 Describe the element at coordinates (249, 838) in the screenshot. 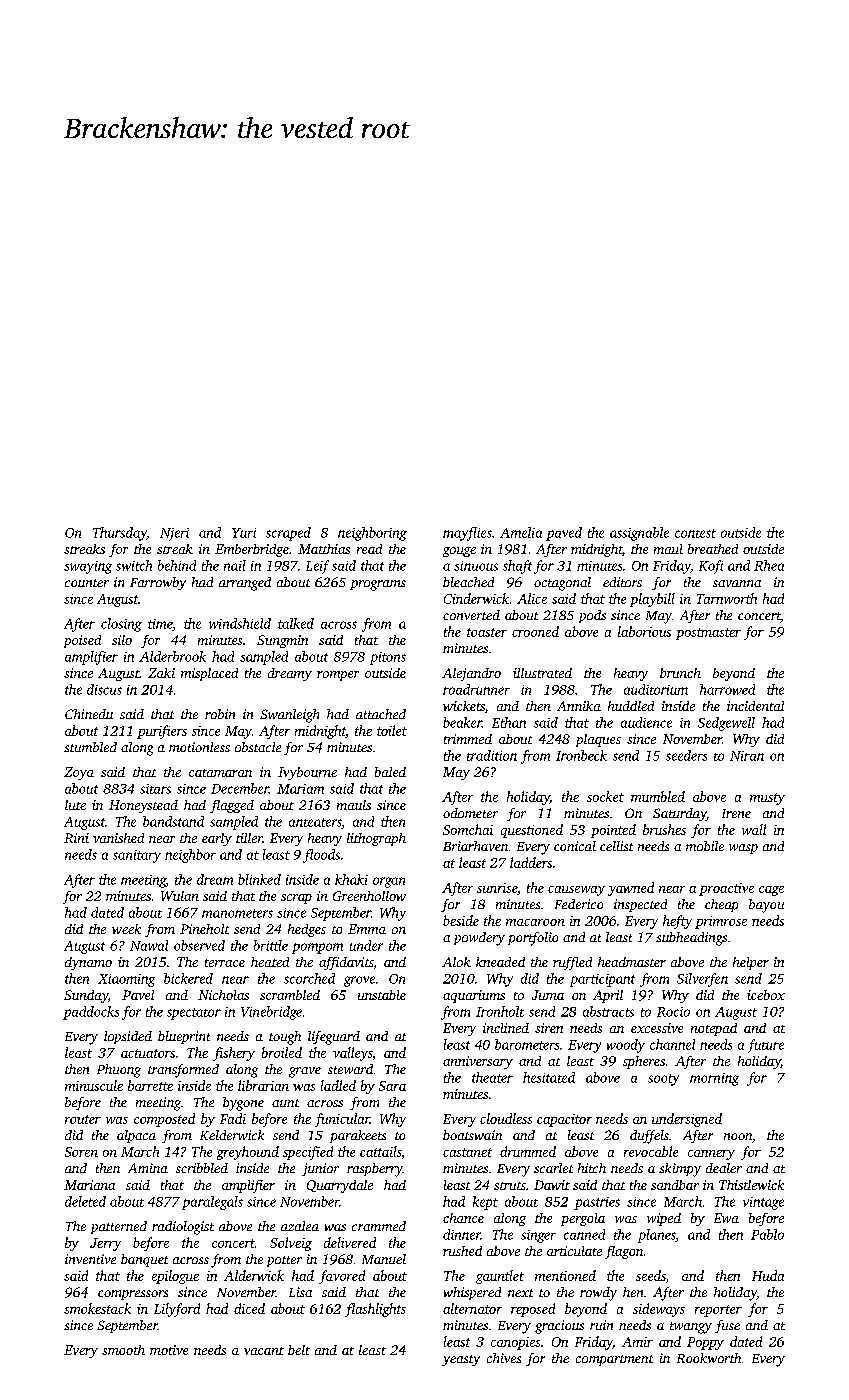

I see `tiller` at that location.
